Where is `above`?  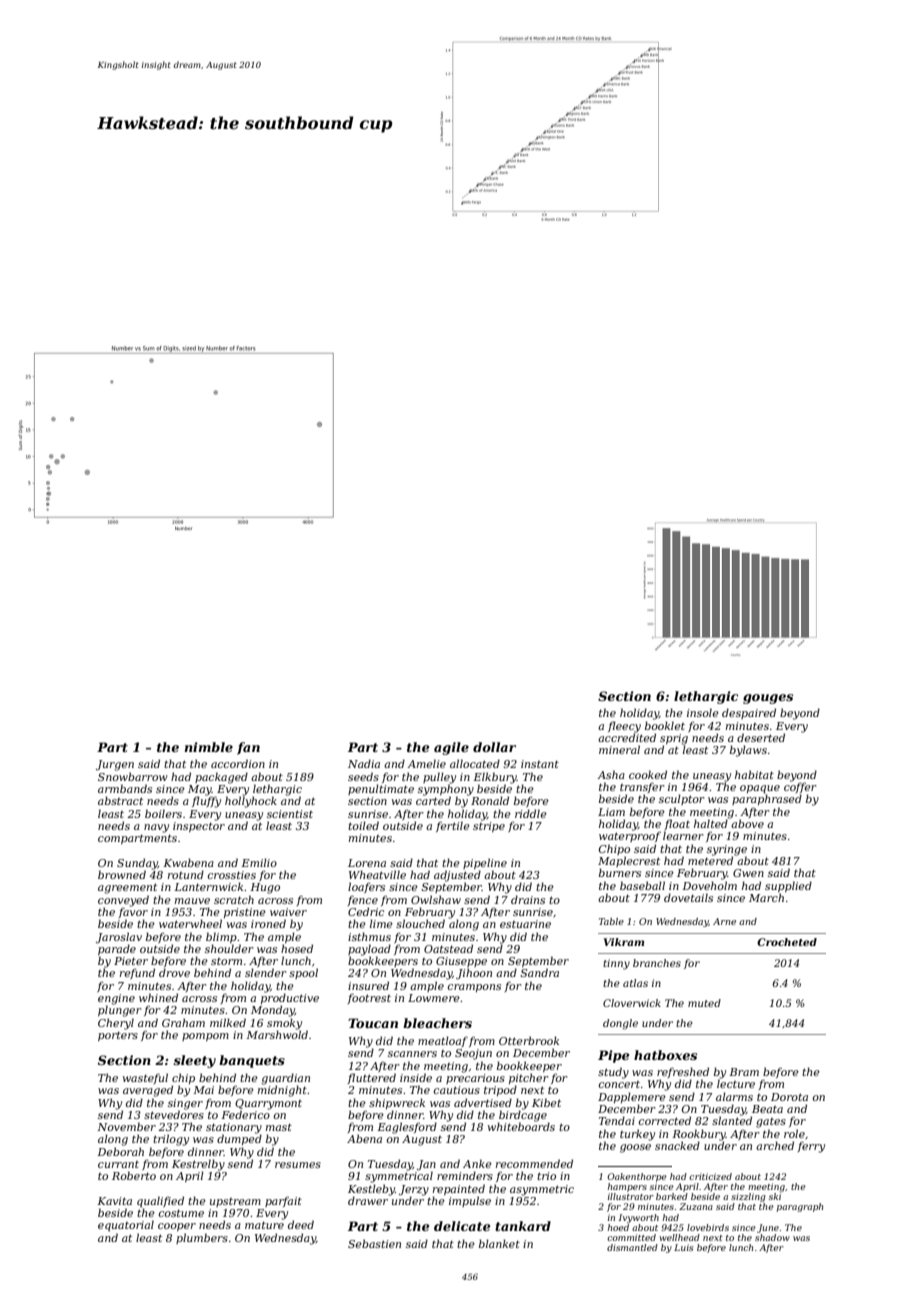 above is located at coordinates (747, 823).
